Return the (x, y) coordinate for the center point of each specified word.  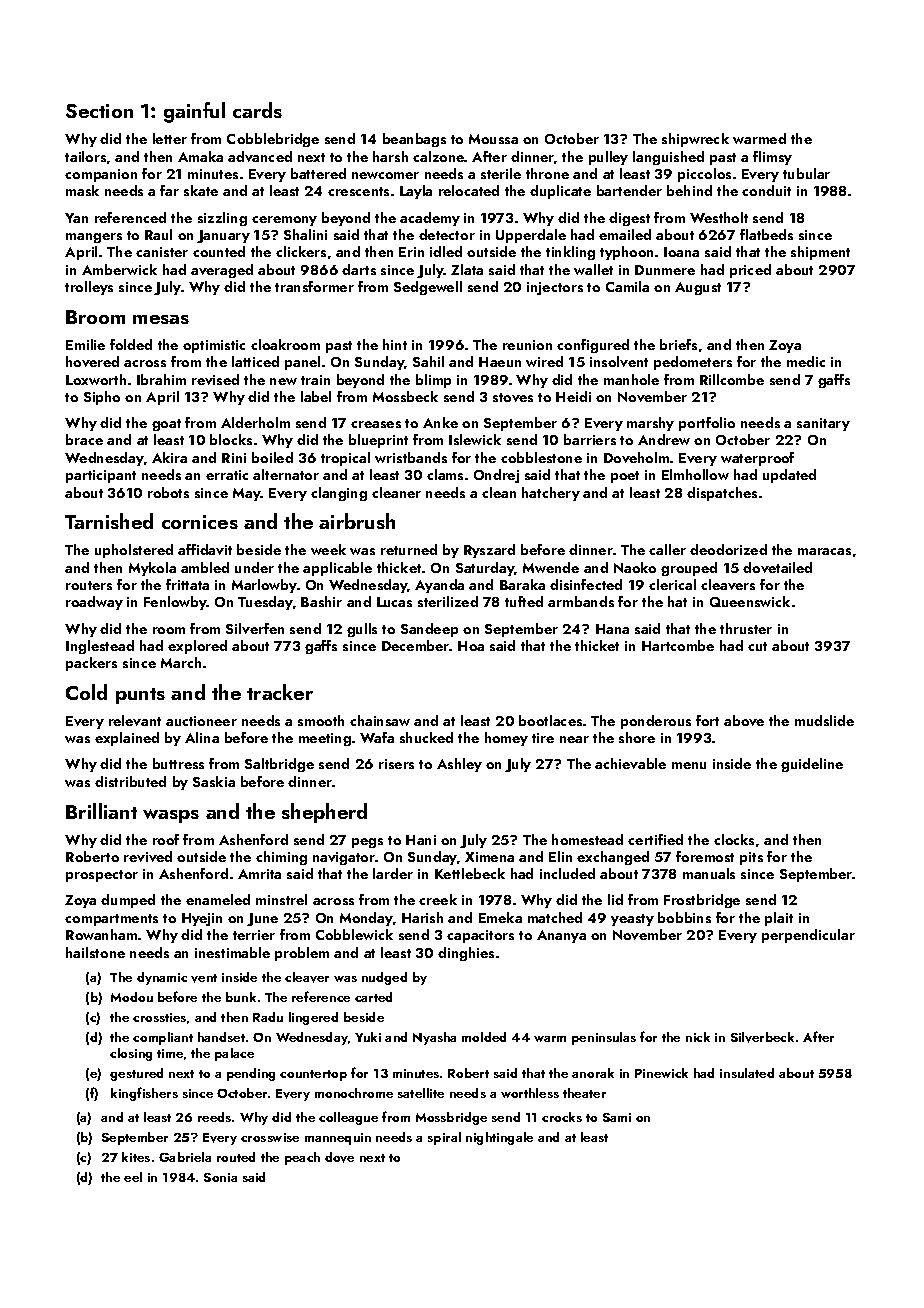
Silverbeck (762, 1037)
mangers (94, 238)
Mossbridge (451, 1118)
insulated (747, 1073)
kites (136, 1157)
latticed (255, 361)
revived (148, 856)
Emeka (500, 917)
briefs (678, 344)
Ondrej (496, 476)
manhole (631, 379)
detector (447, 234)
